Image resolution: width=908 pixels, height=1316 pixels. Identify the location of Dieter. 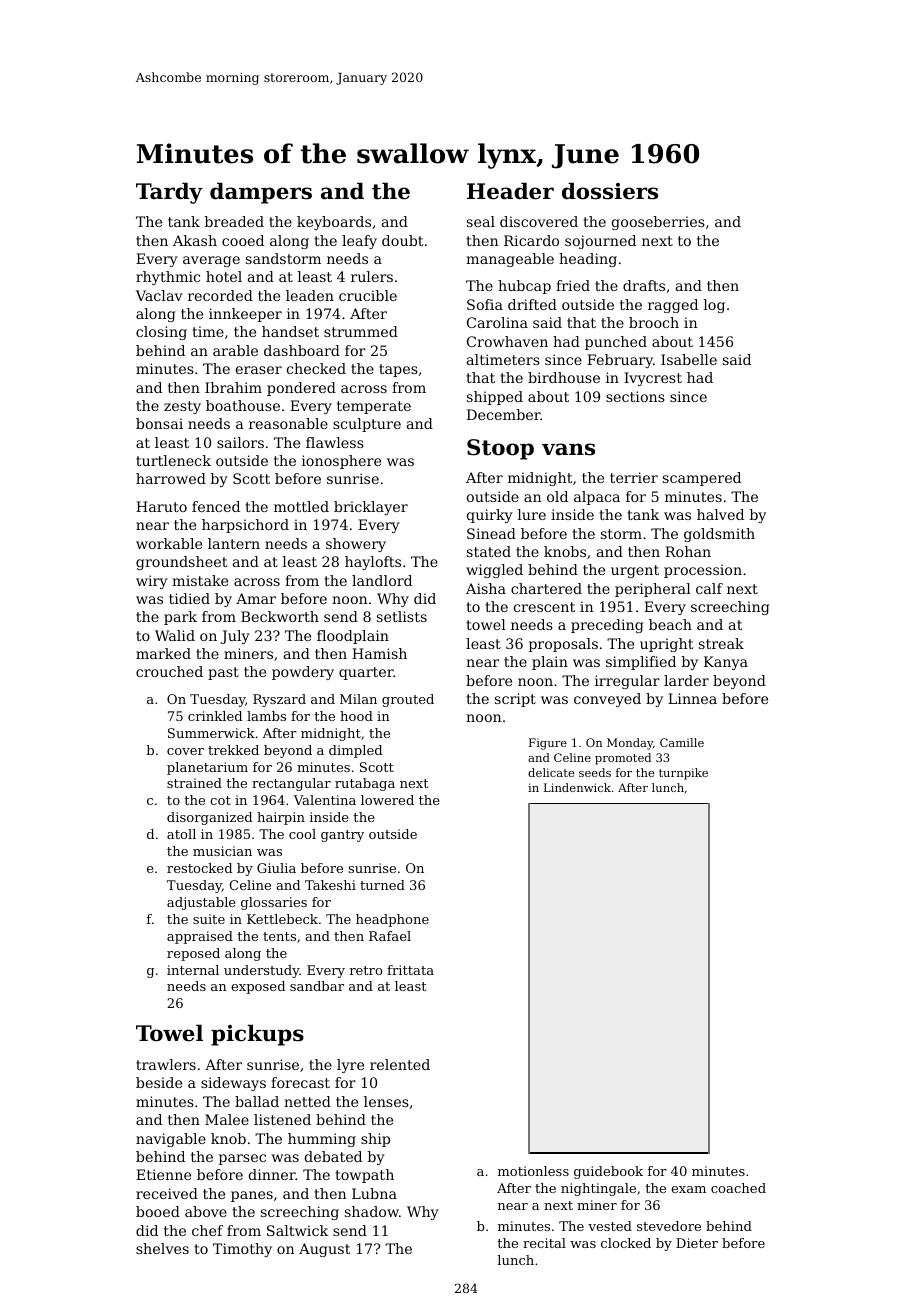
(697, 1243).
